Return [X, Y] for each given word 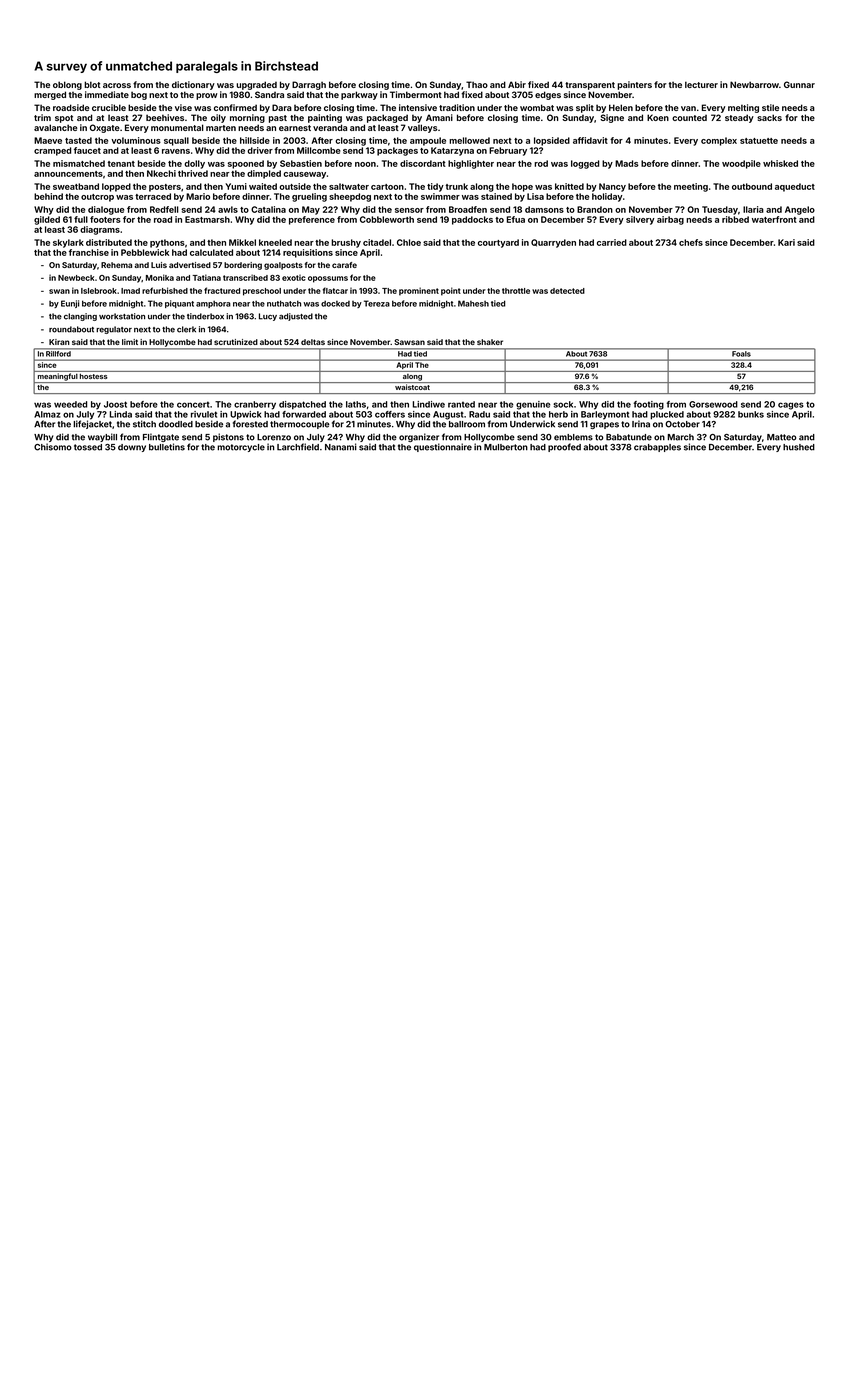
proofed [564, 447]
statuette [759, 141]
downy [132, 448]
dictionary [193, 85]
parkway [359, 95]
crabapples [657, 448]
